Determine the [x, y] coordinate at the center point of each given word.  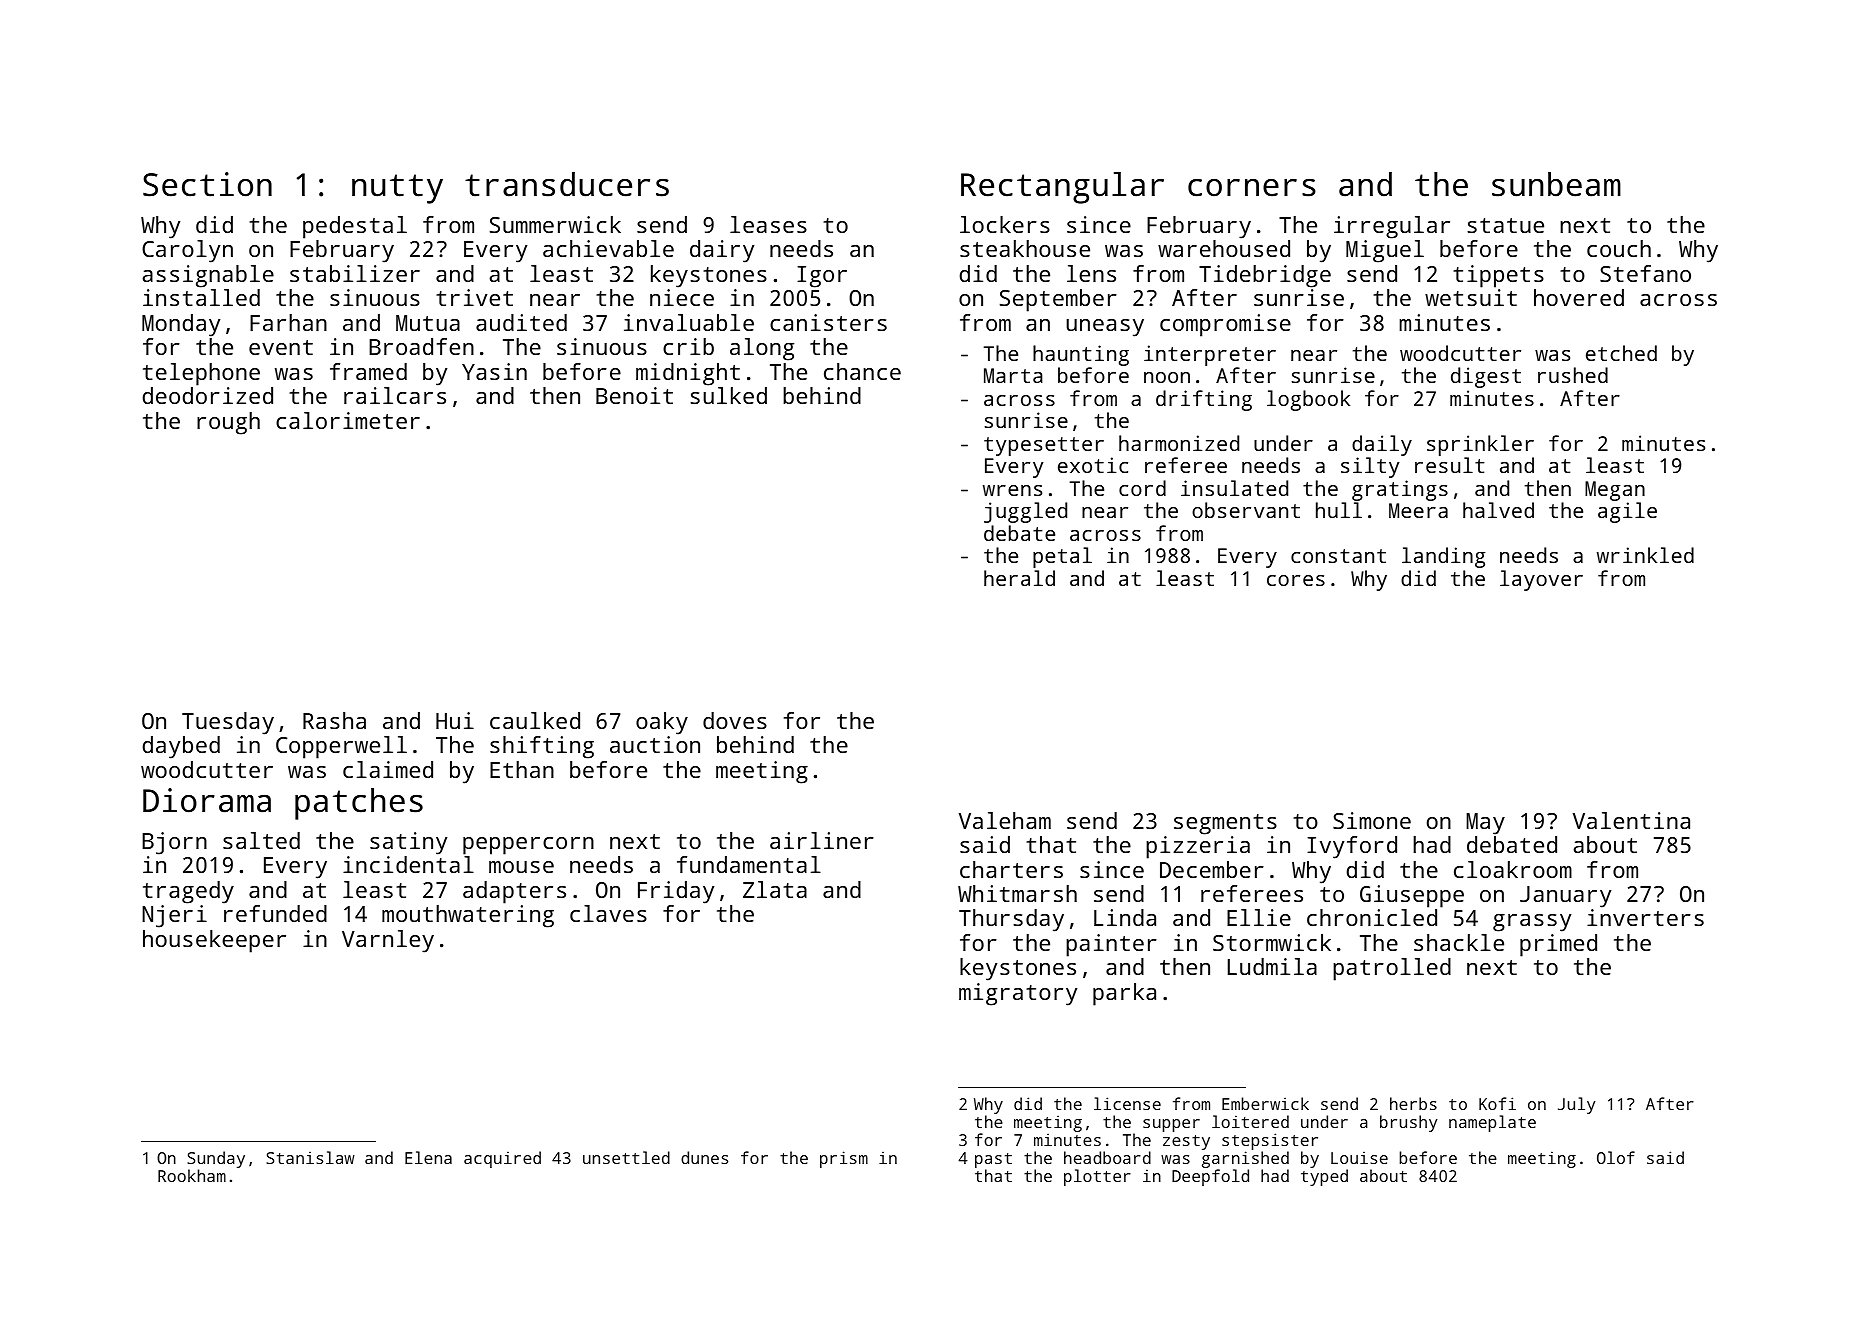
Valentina [1631, 820]
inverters [1645, 917]
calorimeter [348, 420]
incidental [408, 864]
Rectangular [1062, 188]
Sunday [216, 1160]
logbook [1308, 400]
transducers [567, 184]
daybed [181, 747]
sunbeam [1556, 184]
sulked [728, 395]
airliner [822, 840]
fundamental [749, 864]
